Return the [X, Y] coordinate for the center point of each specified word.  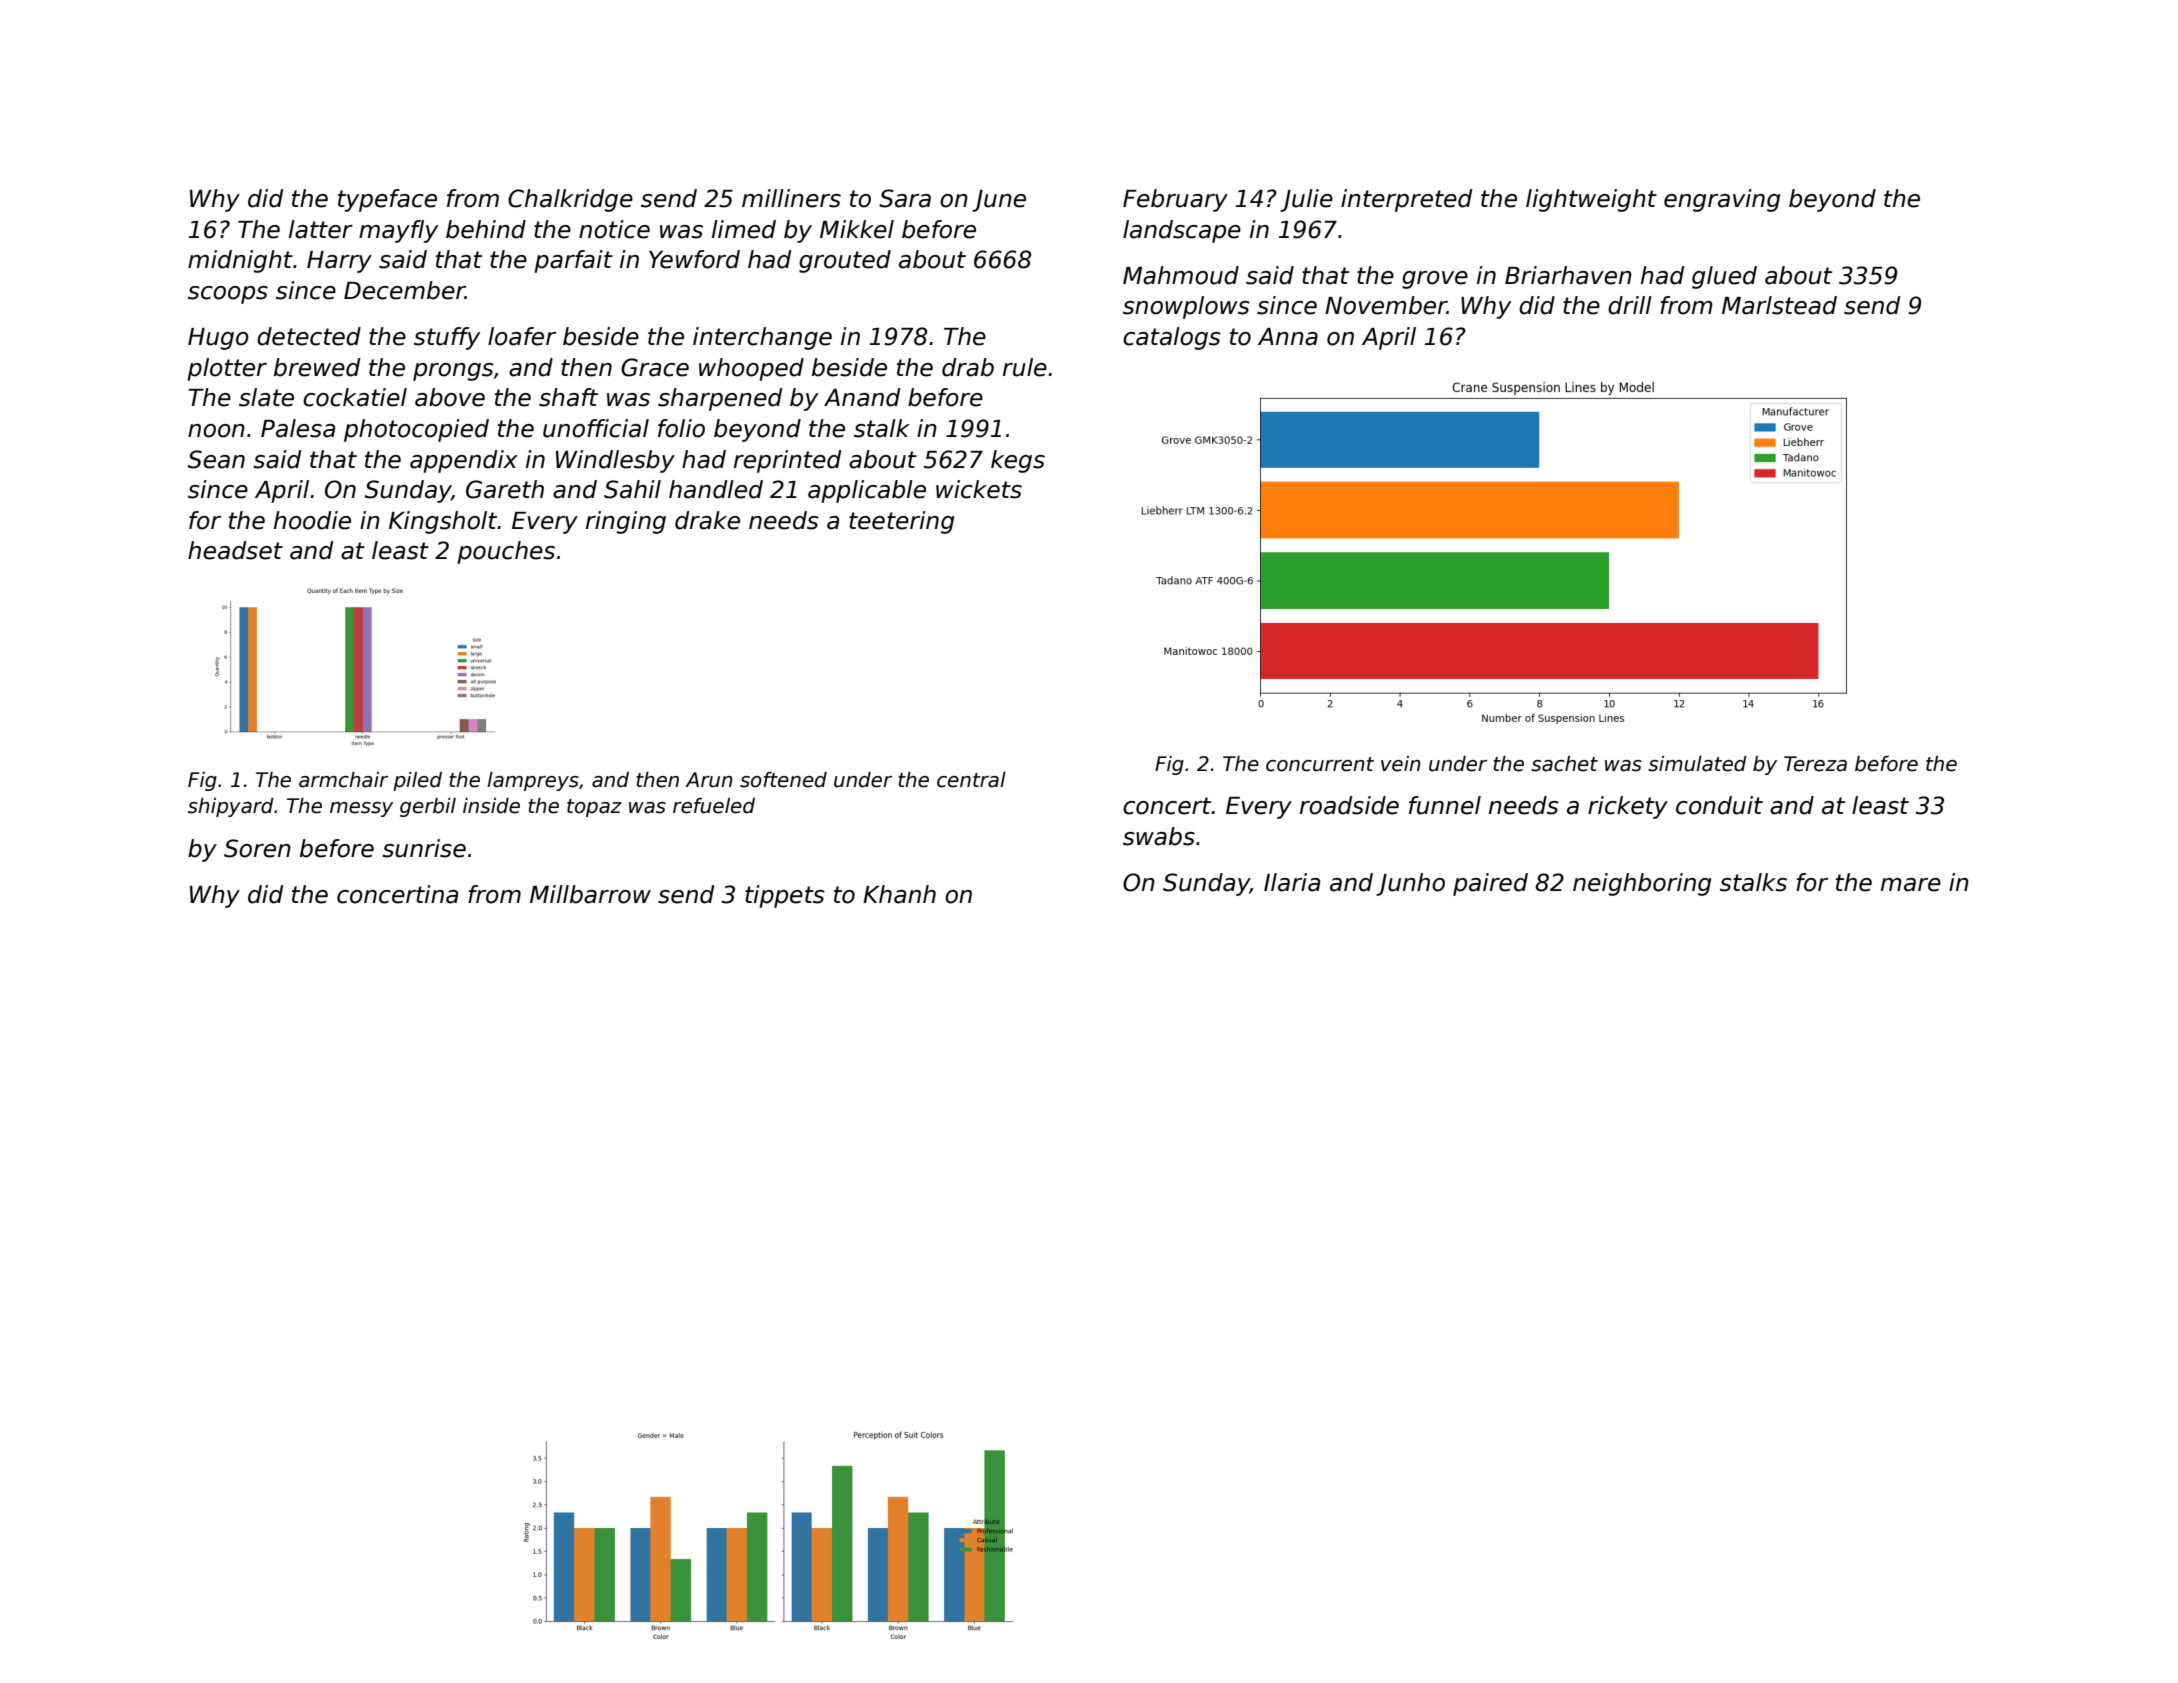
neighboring [1642, 884]
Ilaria [1292, 882]
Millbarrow [590, 894]
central [971, 780]
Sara [905, 198]
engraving [1722, 200]
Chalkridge [570, 200]
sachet [1564, 764]
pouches [506, 552]
